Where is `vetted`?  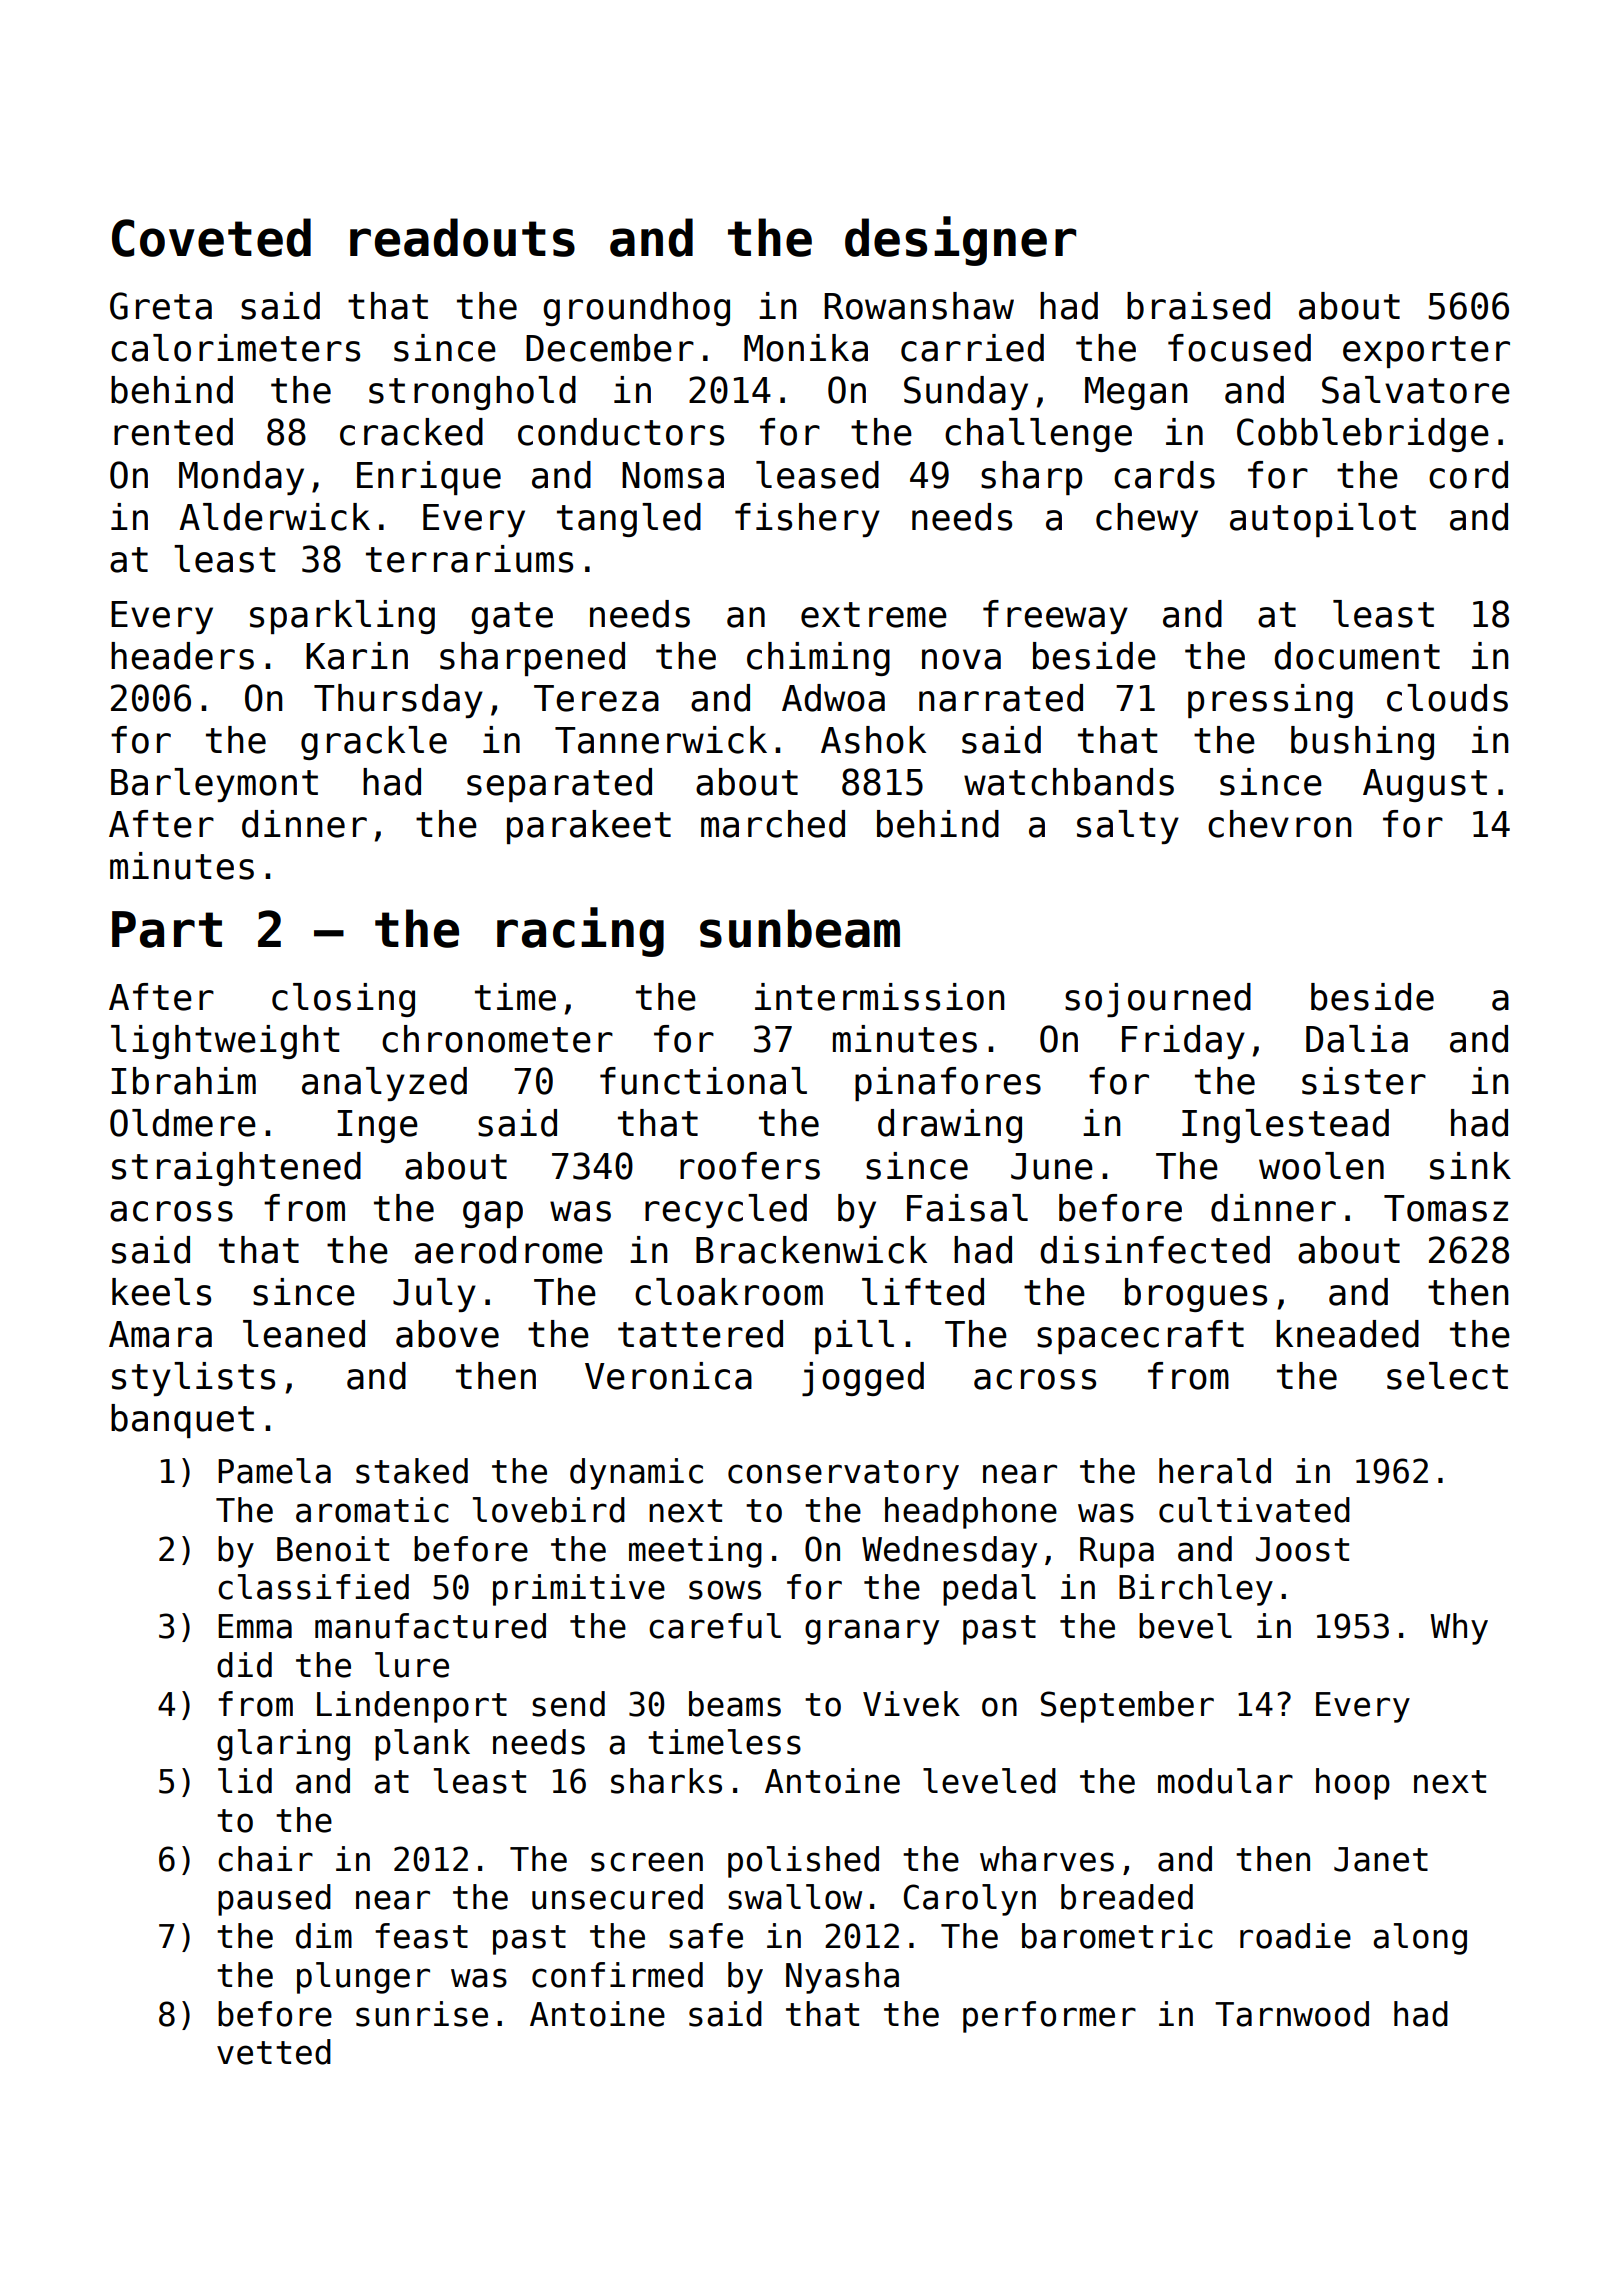 vetted is located at coordinates (274, 2052).
